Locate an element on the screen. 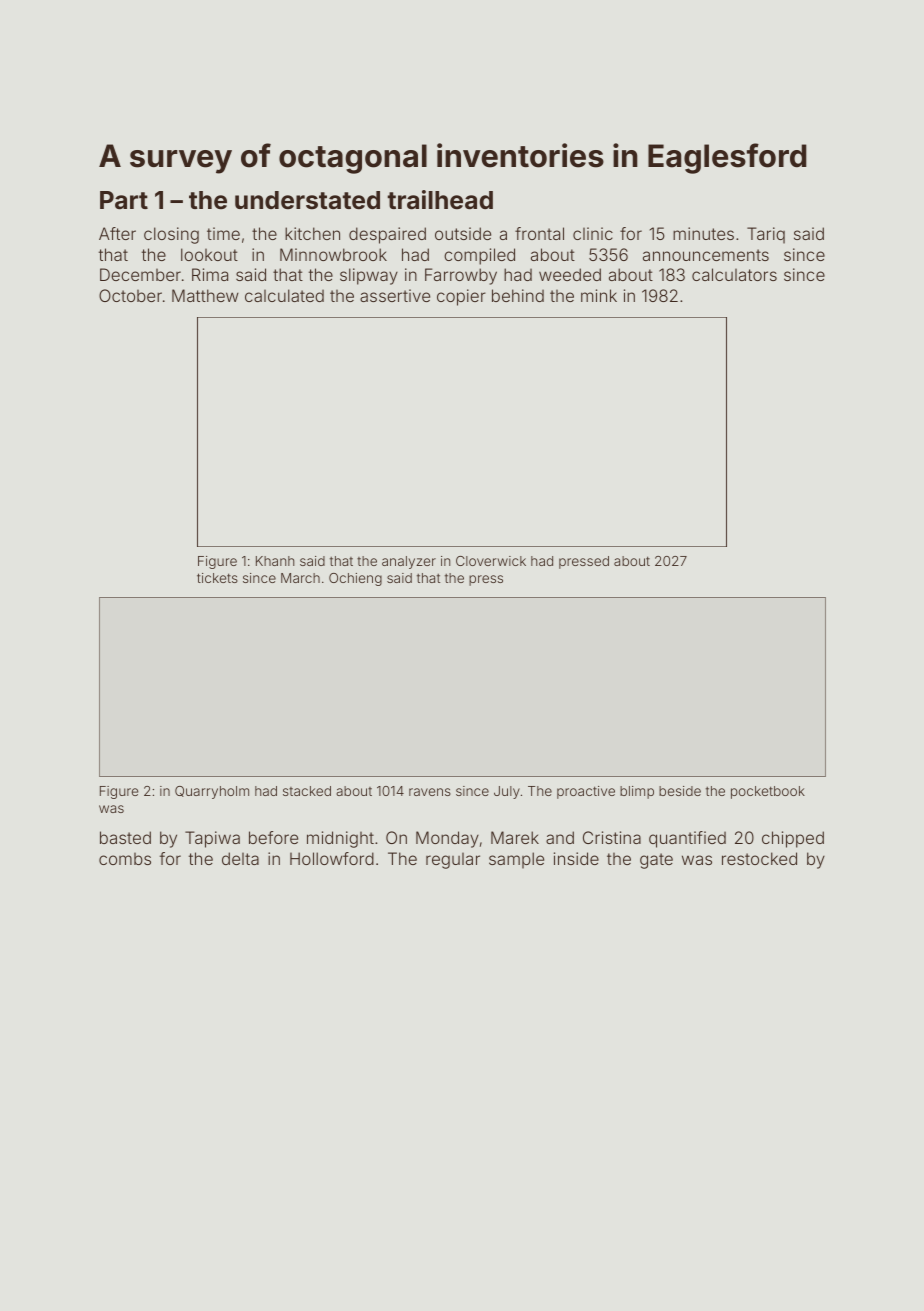 The height and width of the screenshot is (1311, 924). Part is located at coordinates (124, 200).
